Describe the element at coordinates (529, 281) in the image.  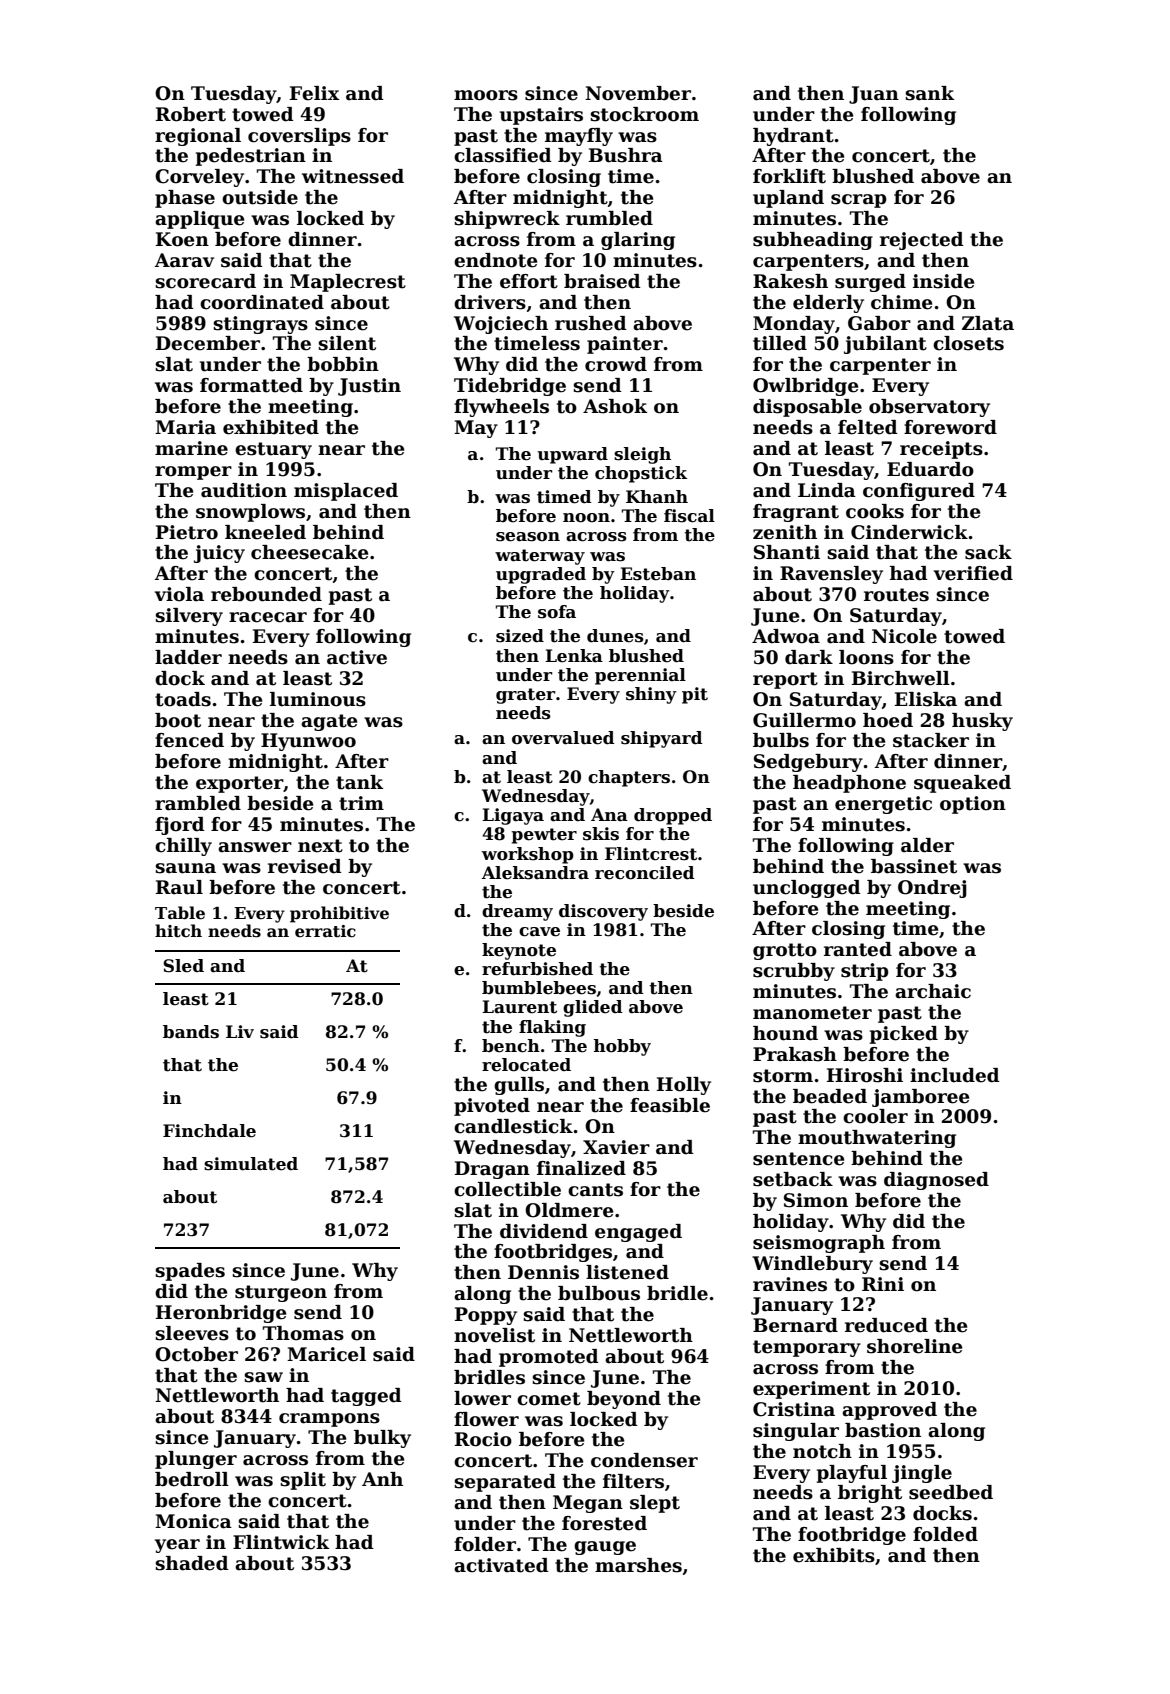
I see `effort` at that location.
